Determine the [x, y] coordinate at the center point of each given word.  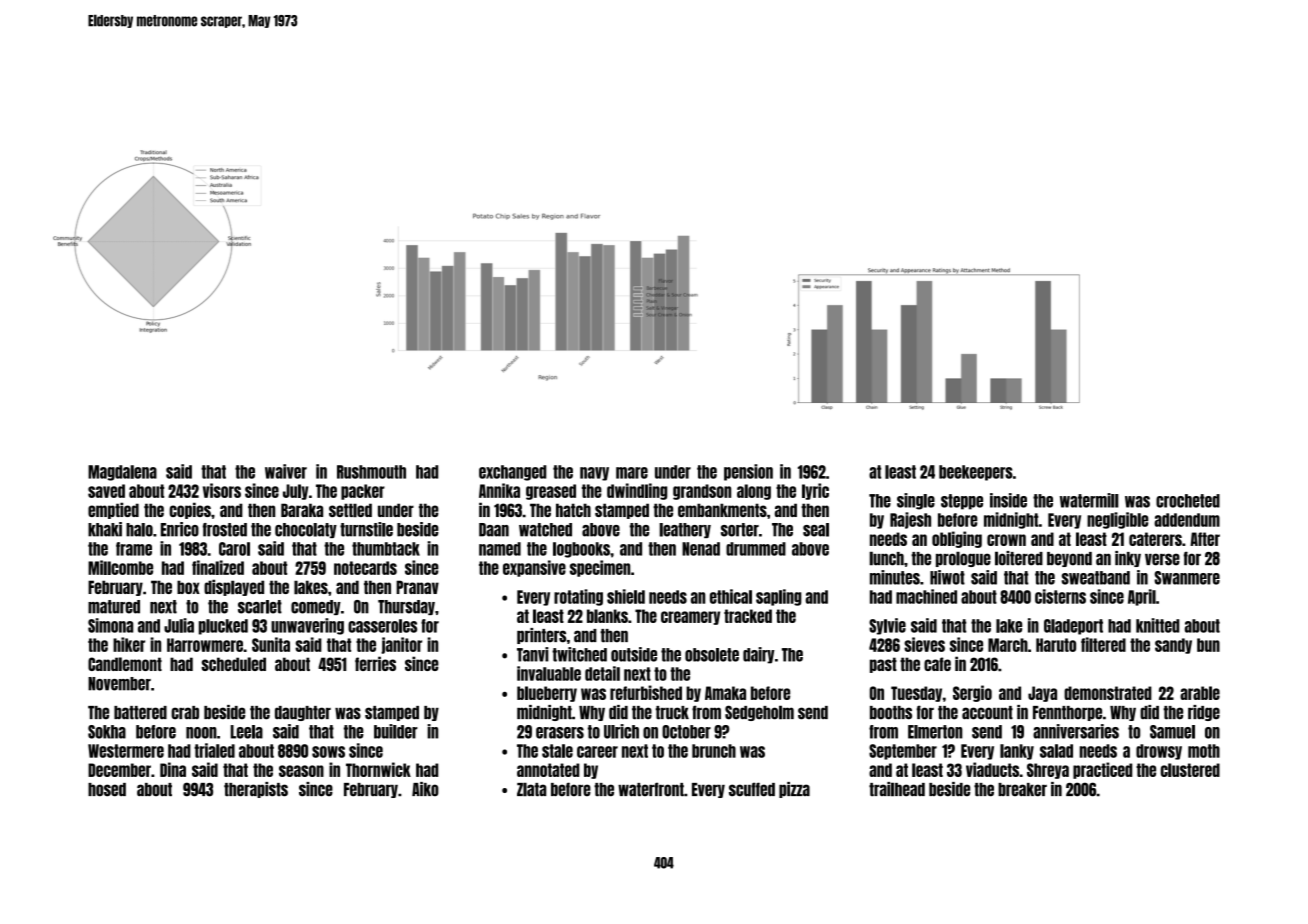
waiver [286, 471]
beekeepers [976, 473]
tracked [748, 616]
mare [632, 473]
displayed [234, 587]
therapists [256, 790]
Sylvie [887, 626]
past [883, 665]
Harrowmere [205, 645]
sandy [1173, 646]
